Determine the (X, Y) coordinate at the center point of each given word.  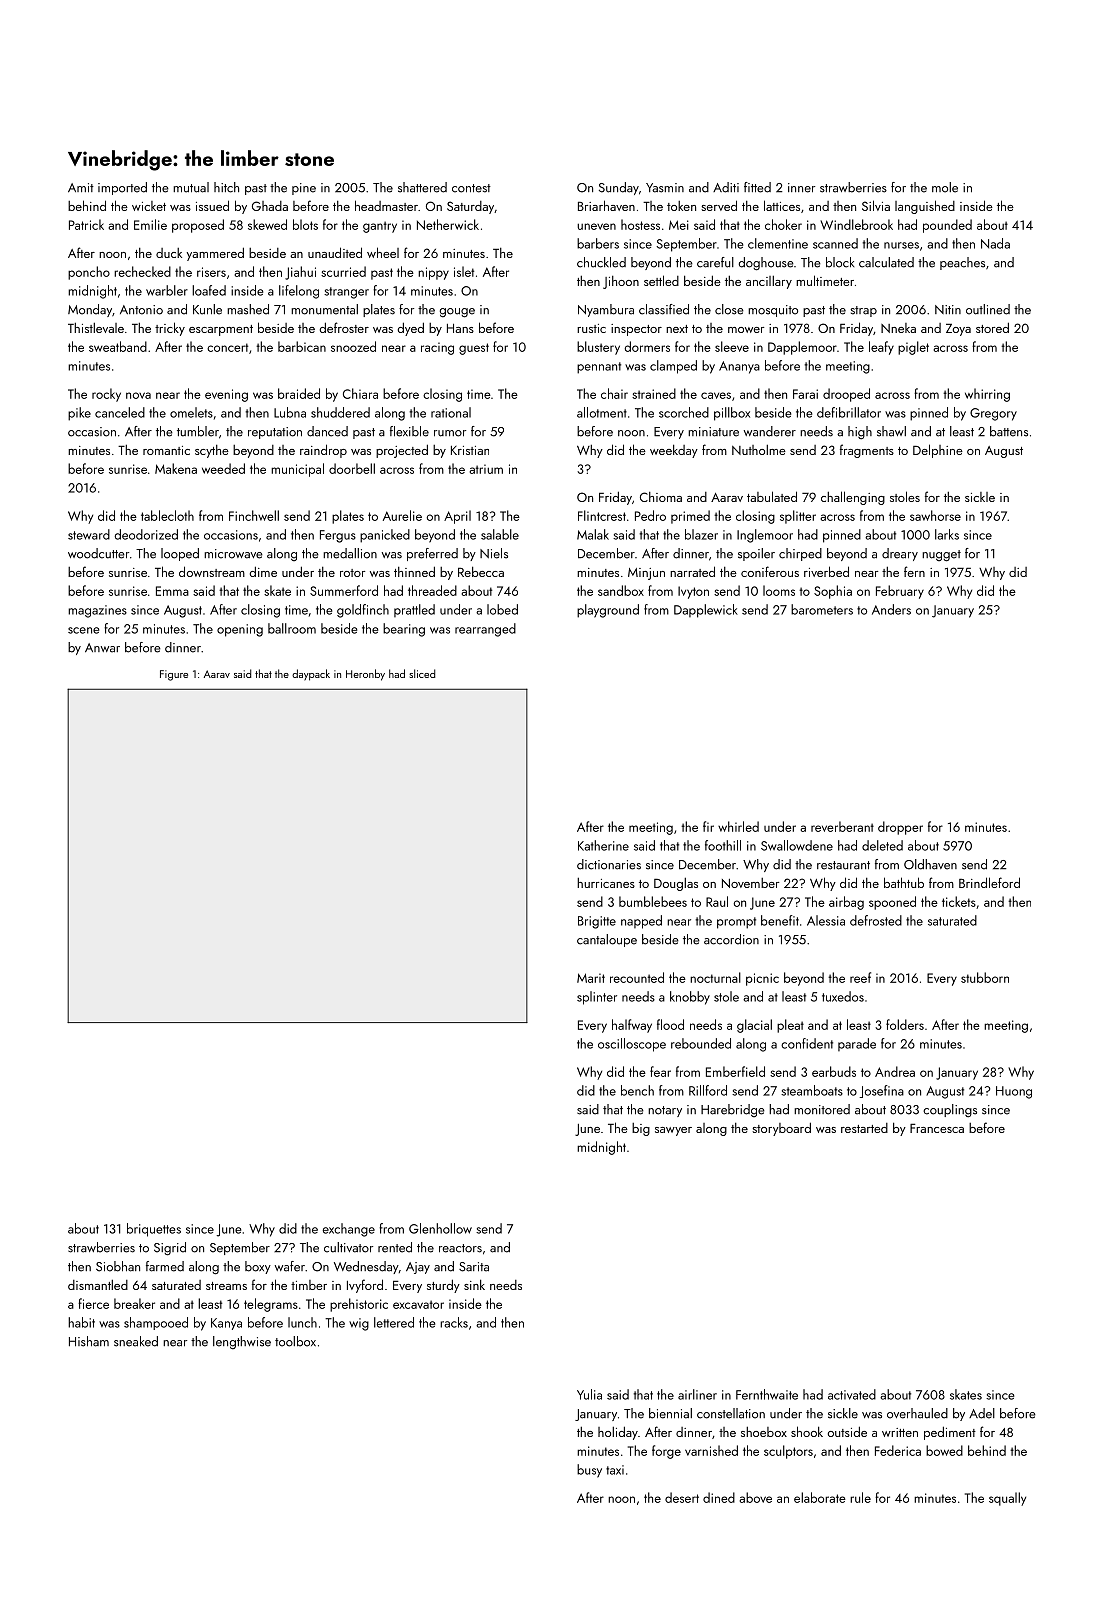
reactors (460, 1248)
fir (708, 826)
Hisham (89, 1341)
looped (180, 554)
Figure (174, 675)
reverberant (842, 826)
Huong (1014, 1092)
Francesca (937, 1128)
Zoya (958, 329)
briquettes (154, 1230)
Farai (805, 394)
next (677, 329)
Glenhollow (440, 1228)
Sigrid (170, 1249)
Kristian (470, 450)
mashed (248, 309)
